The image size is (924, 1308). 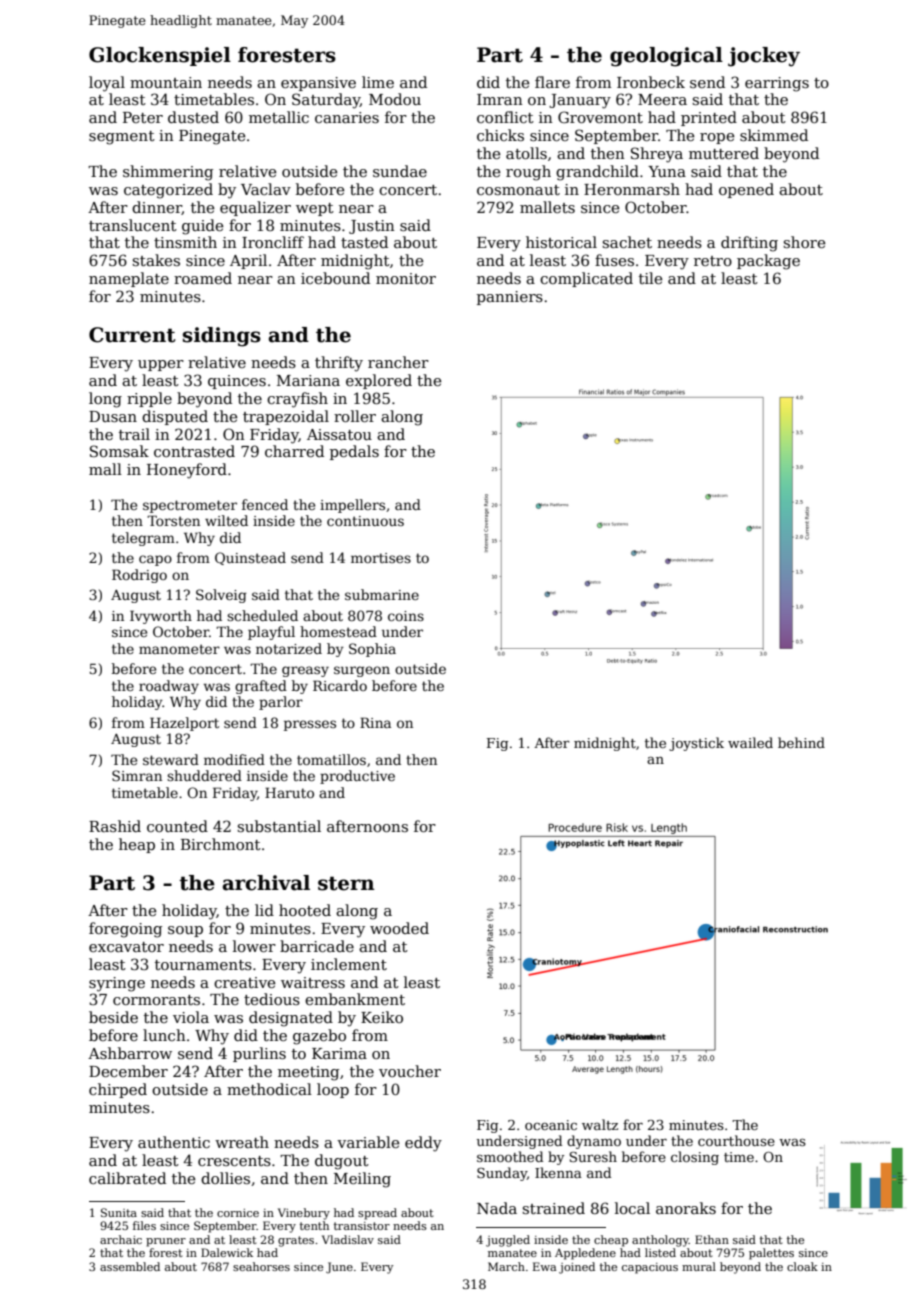 I want to click on muttered, so click(x=724, y=153).
